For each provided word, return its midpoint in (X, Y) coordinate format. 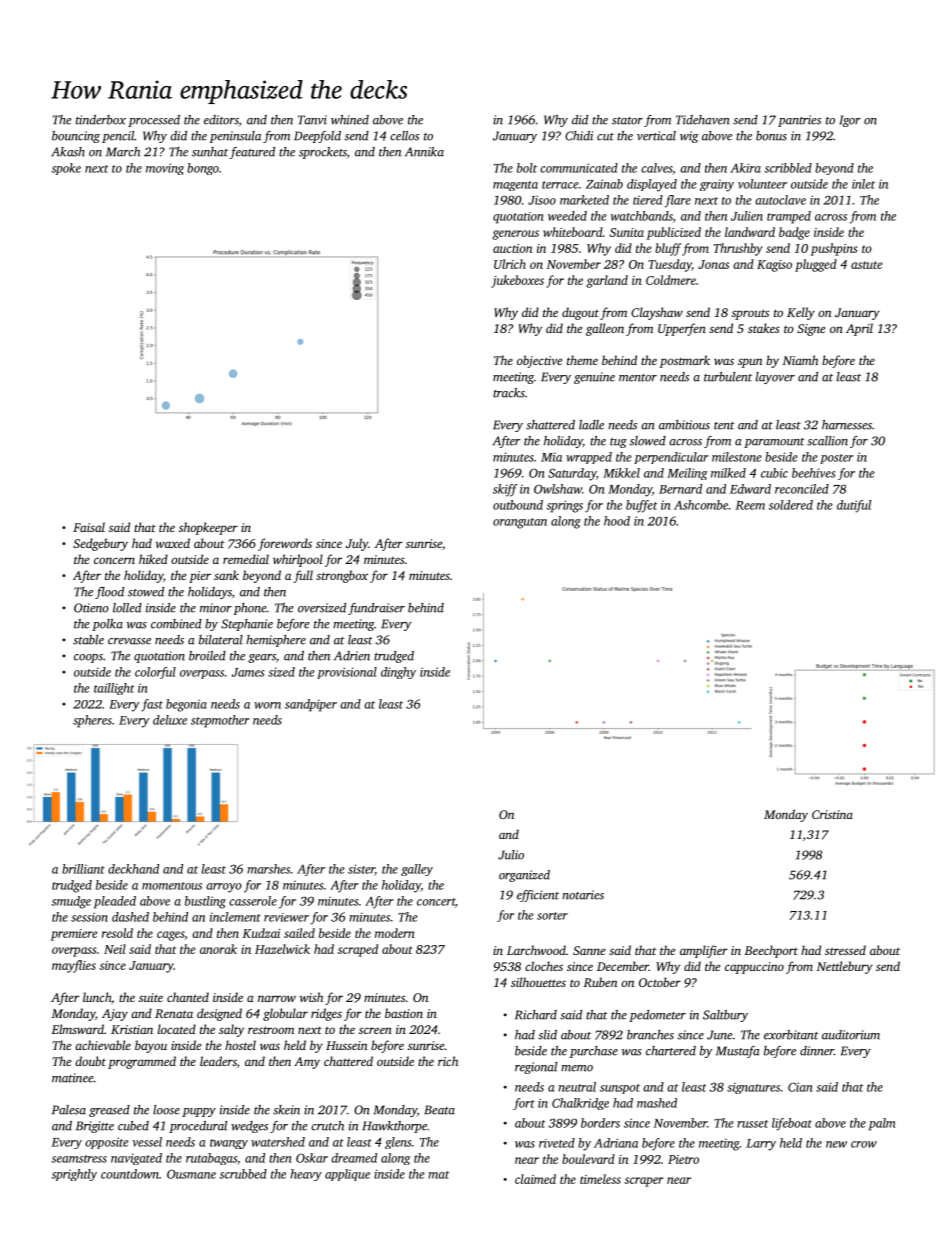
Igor (850, 121)
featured (252, 153)
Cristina (832, 814)
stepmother (220, 721)
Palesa (69, 1110)
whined (350, 120)
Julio (511, 855)
